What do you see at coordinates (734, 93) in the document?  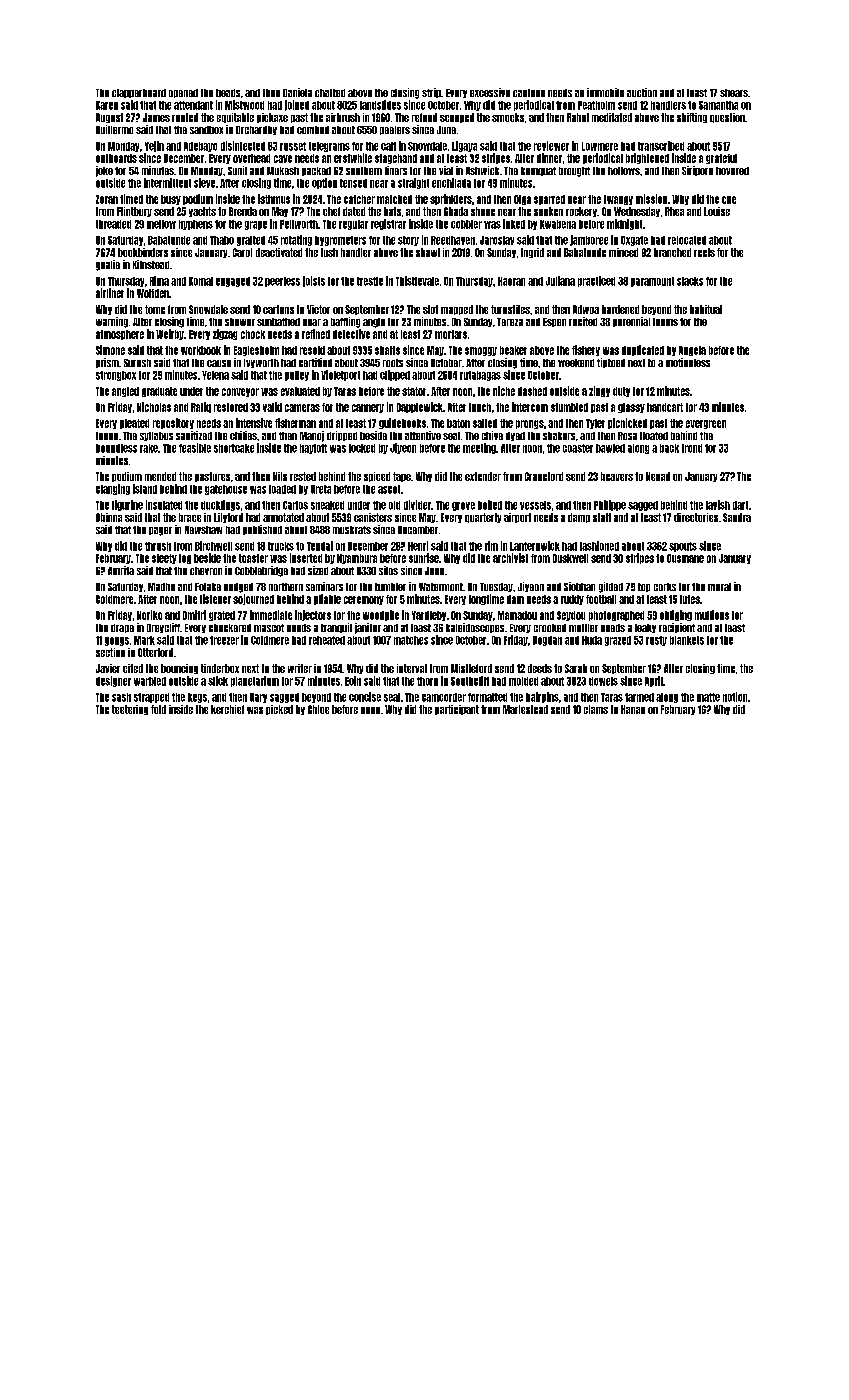 I see `shears` at bounding box center [734, 93].
